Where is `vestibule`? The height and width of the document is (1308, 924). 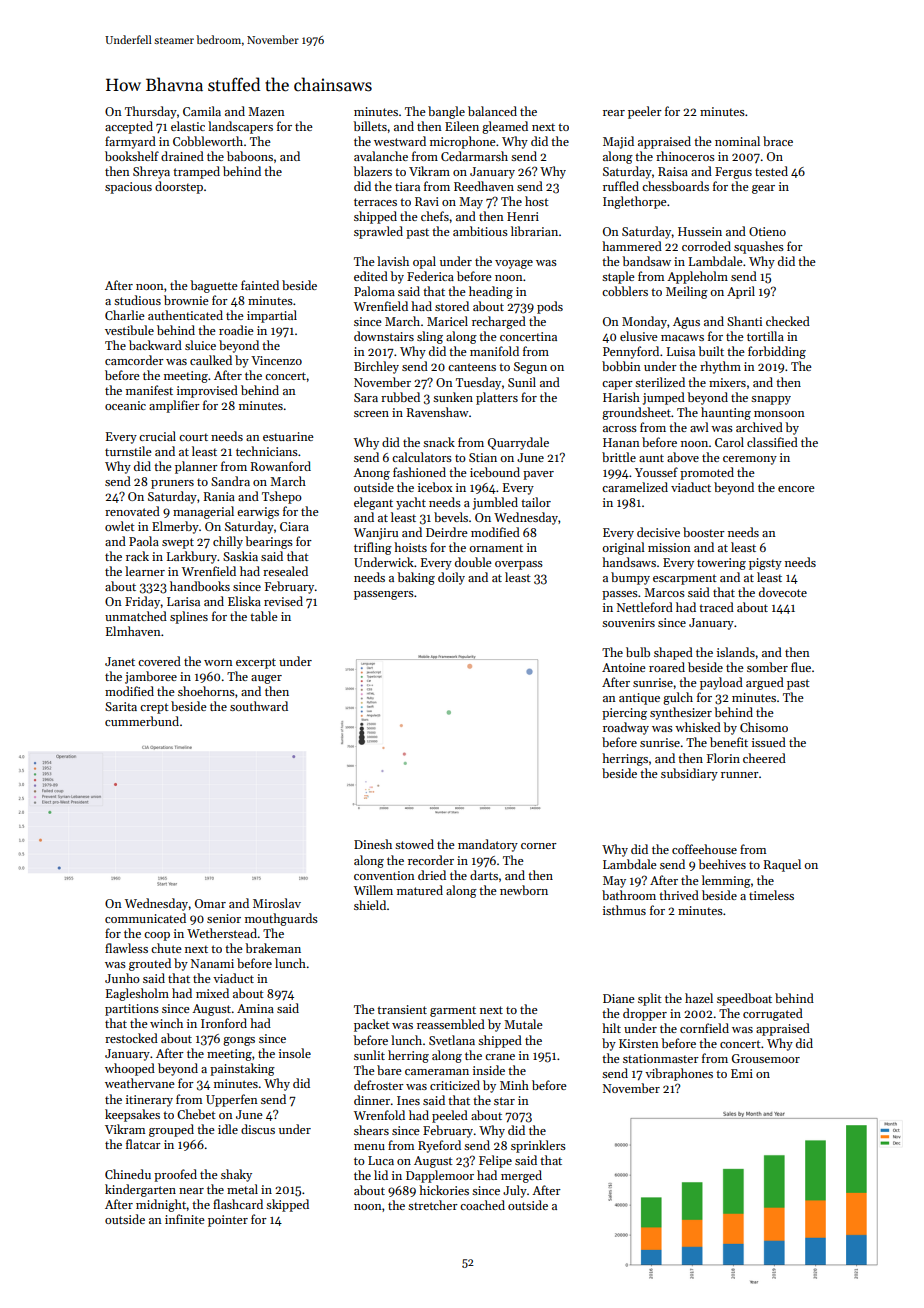 vestibule is located at coordinates (129, 330).
